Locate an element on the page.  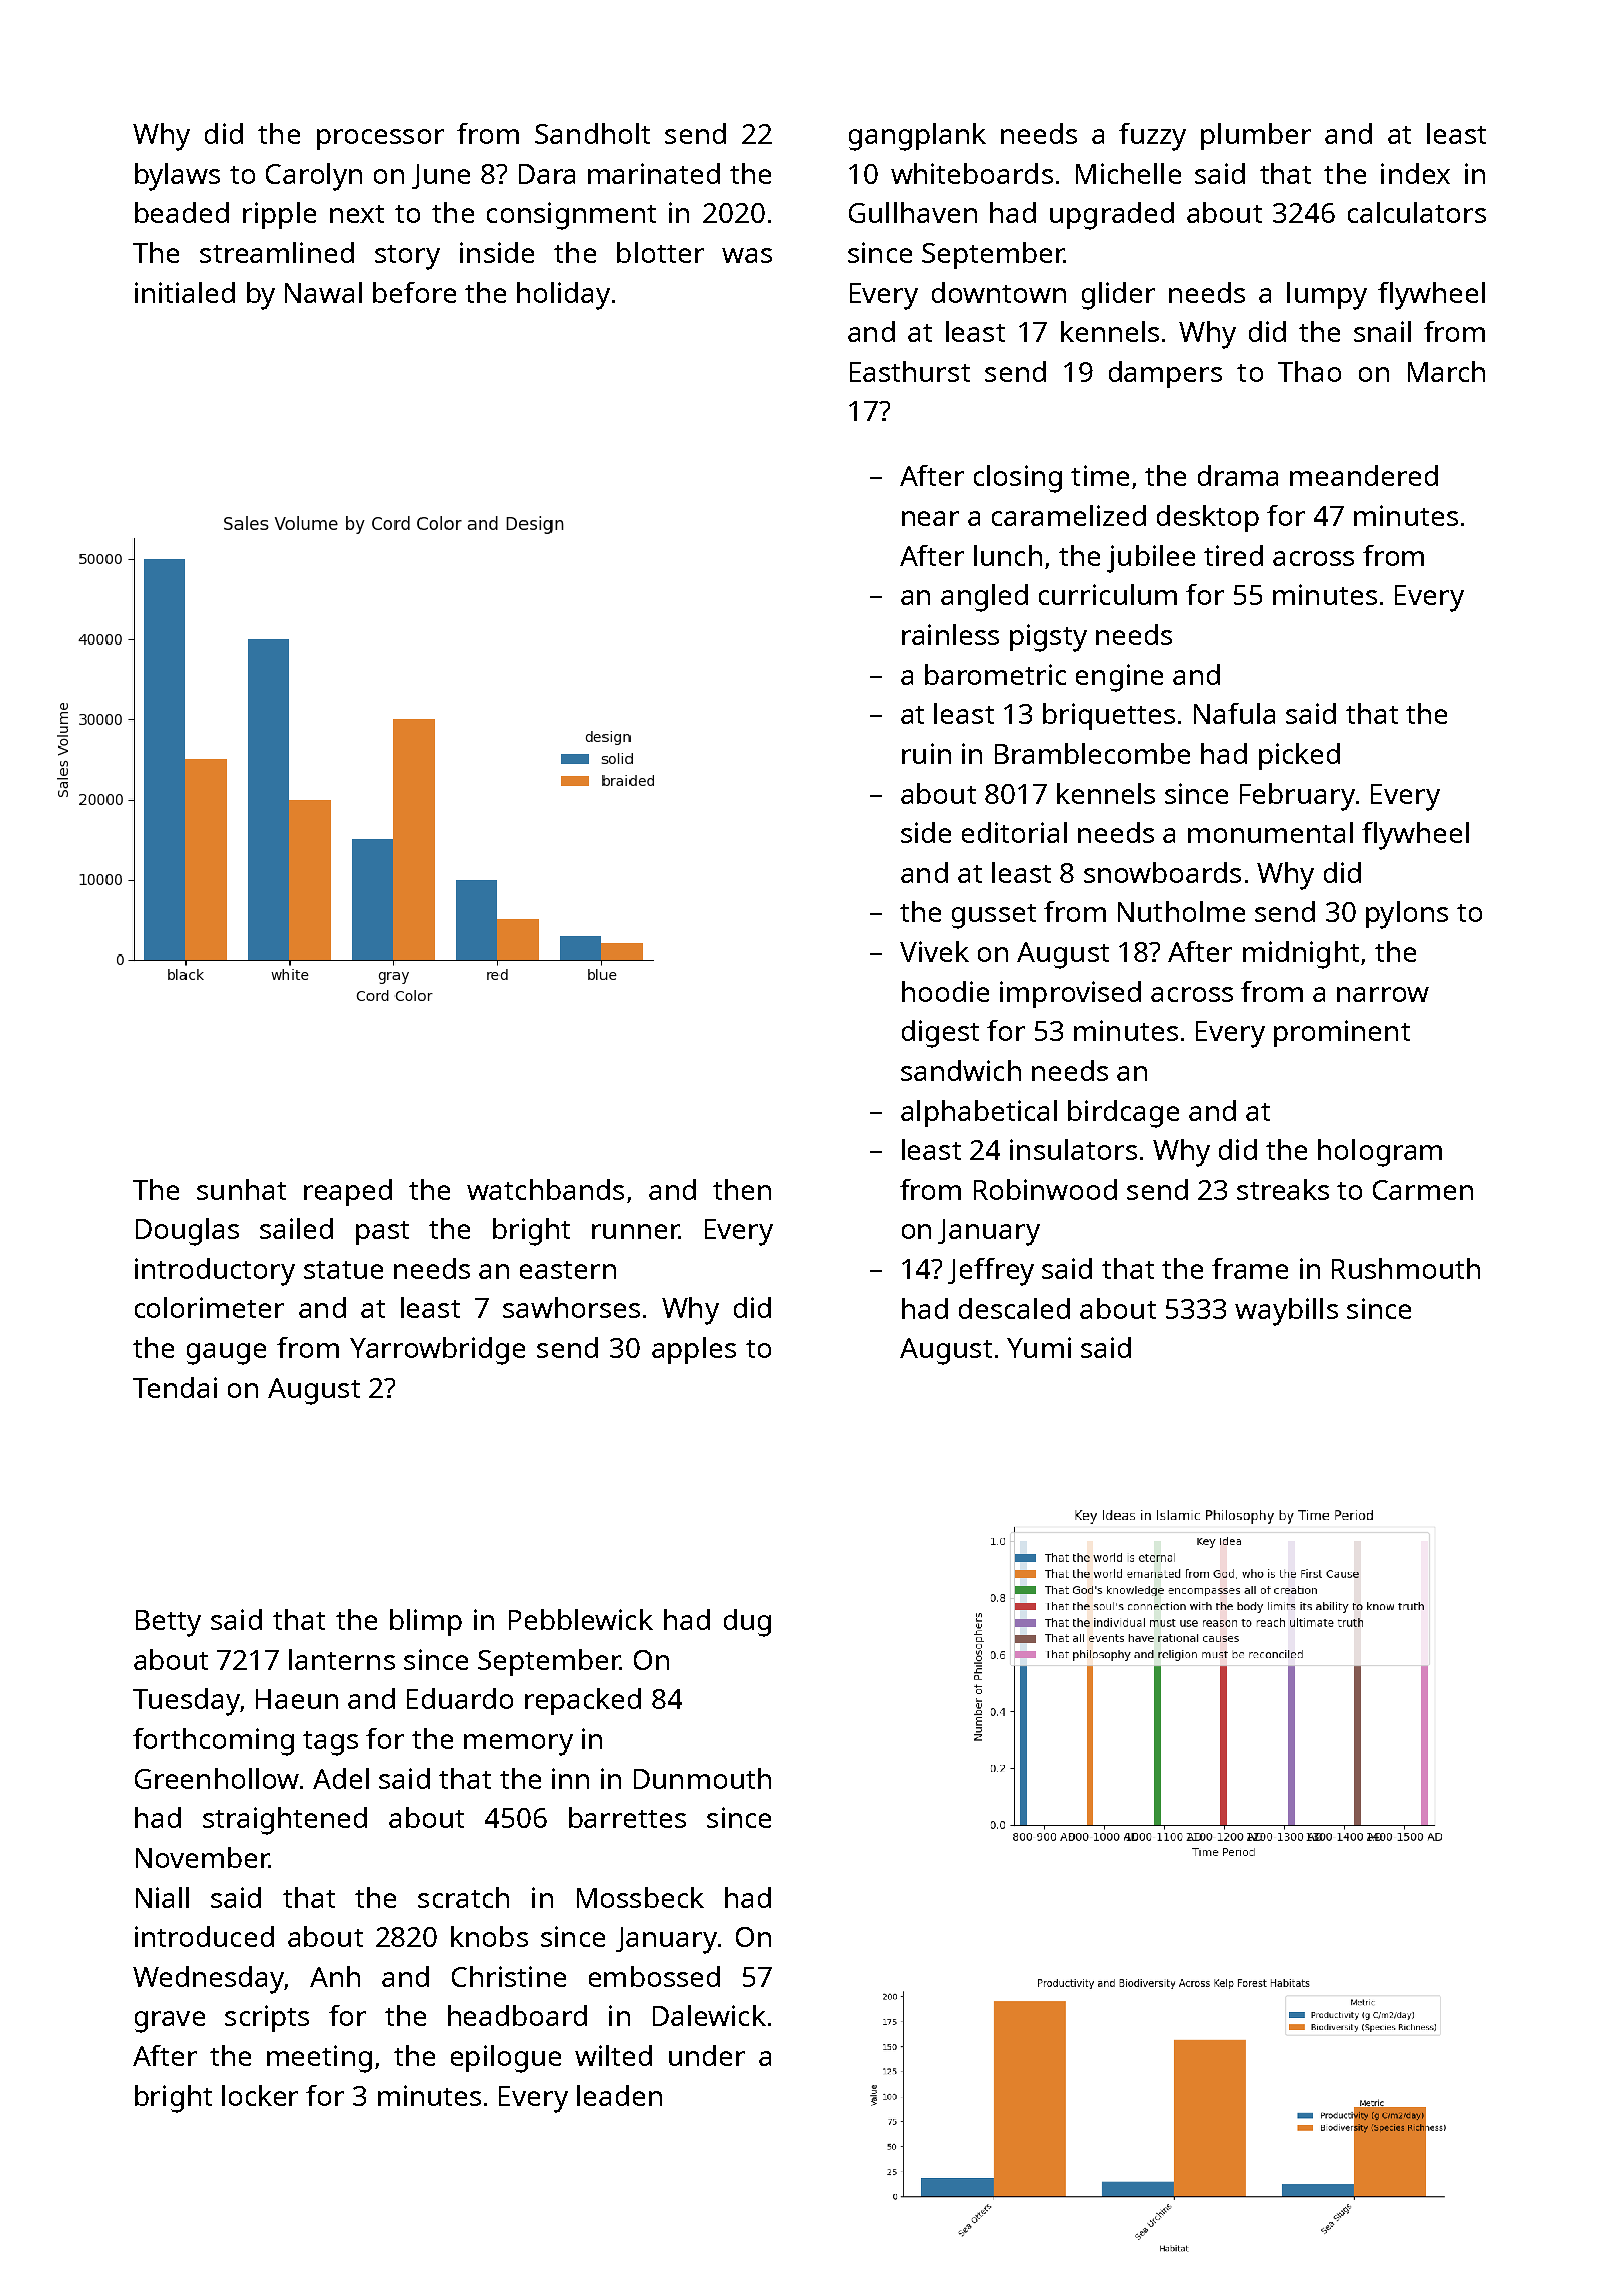
forthcoming is located at coordinates (213, 1742).
